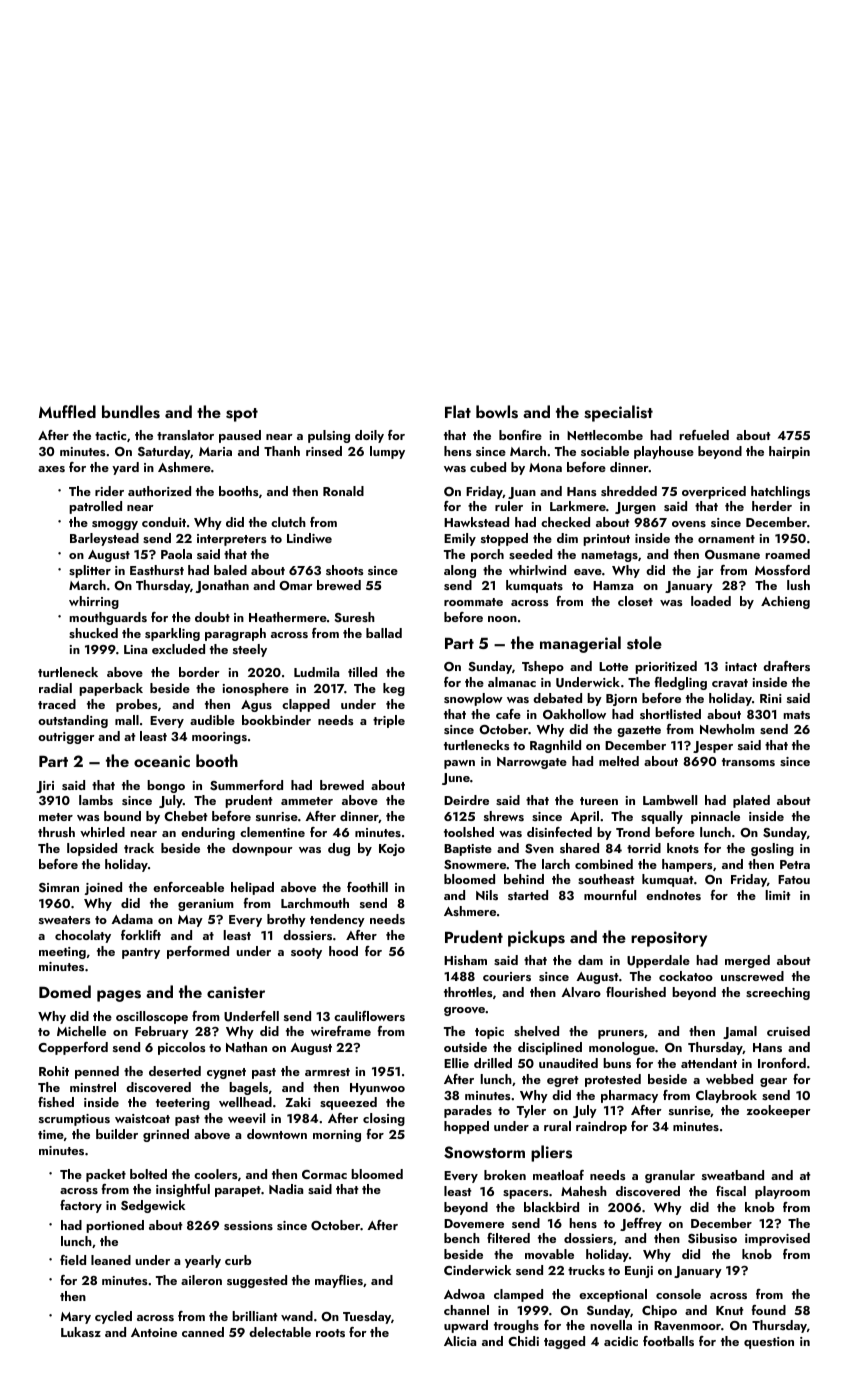 This screenshot has height=1400, width=849. I want to click on pulsing, so click(329, 436).
